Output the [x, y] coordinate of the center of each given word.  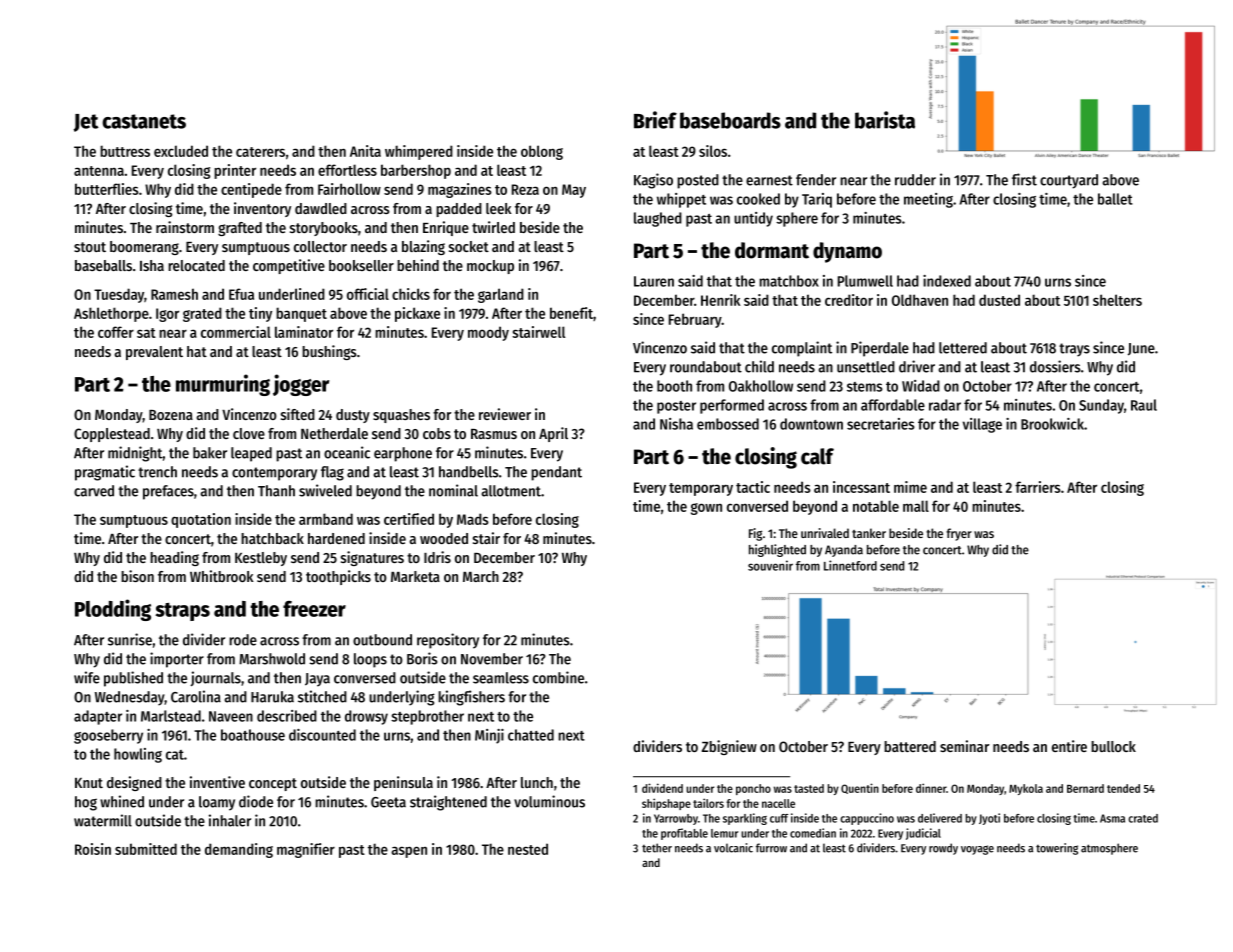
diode [256, 801]
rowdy [943, 849]
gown [706, 509]
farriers [1038, 487]
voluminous [549, 801]
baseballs [103, 265]
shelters [1117, 300]
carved [94, 491]
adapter [98, 717]
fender [816, 180]
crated [1143, 818]
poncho [753, 789]
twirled [493, 227]
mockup [490, 267]
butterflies [107, 189]
